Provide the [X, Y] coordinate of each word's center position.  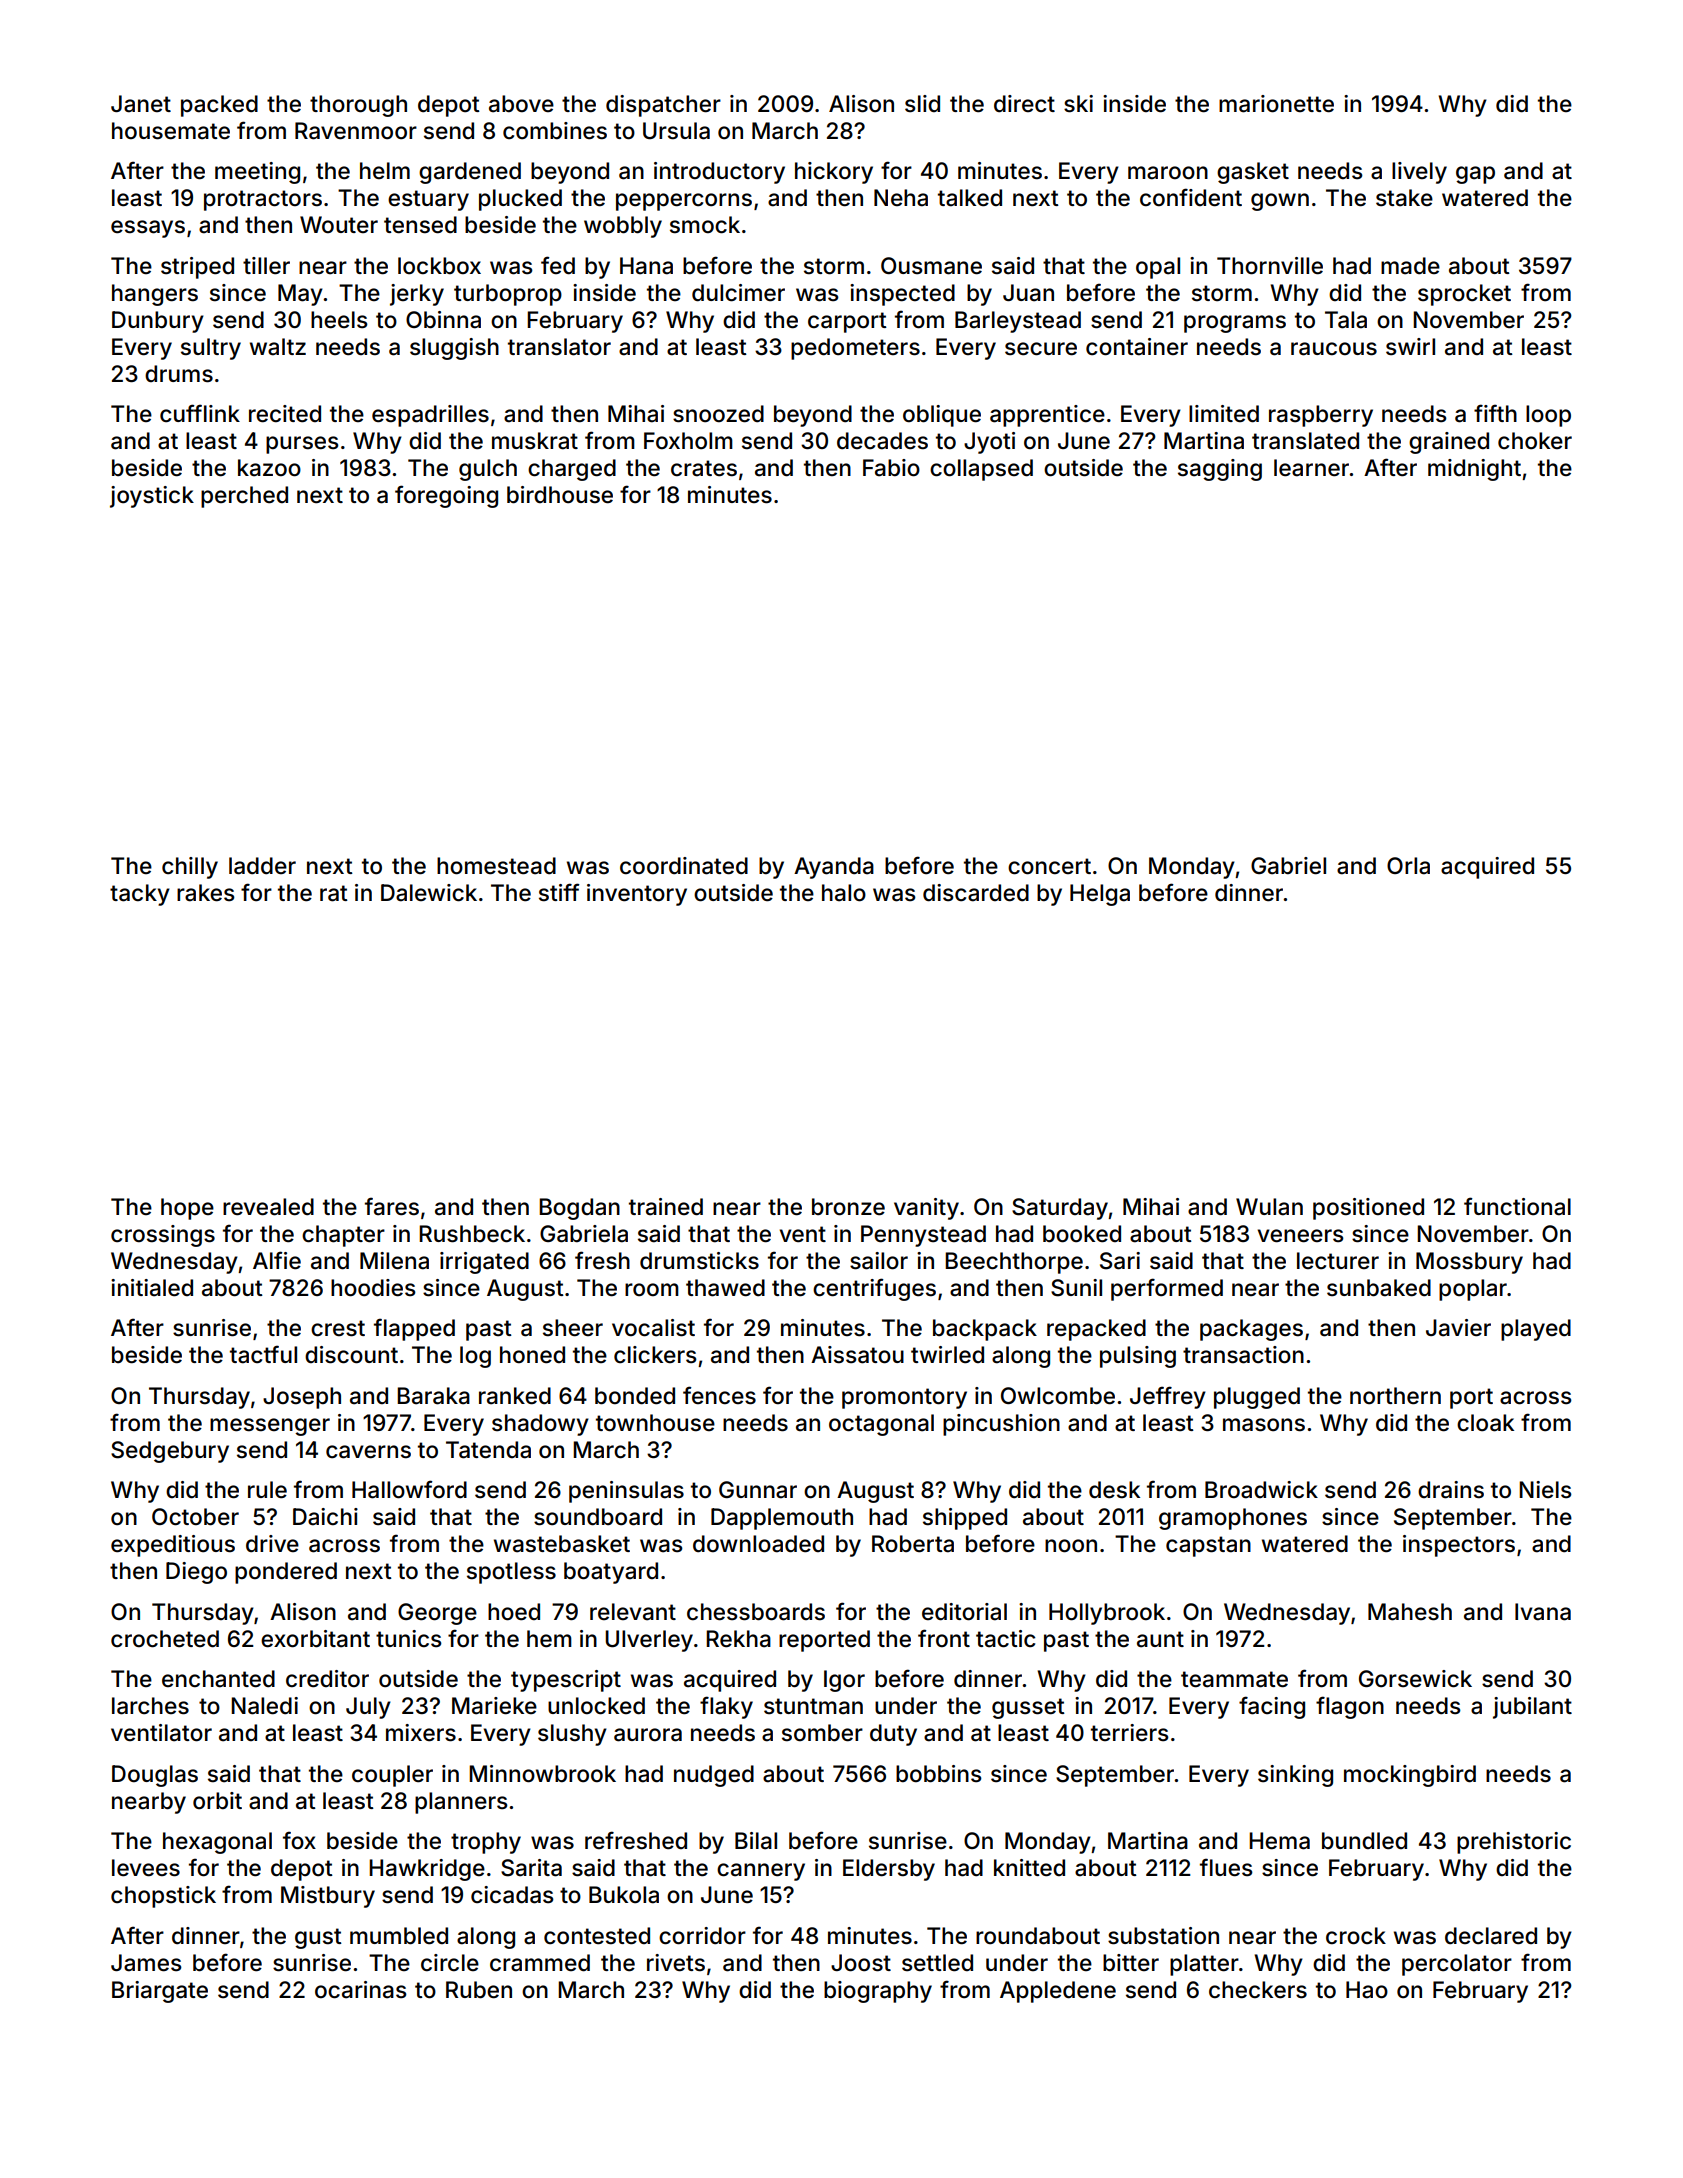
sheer [573, 1328]
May [300, 295]
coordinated [684, 866]
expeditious [173, 1546]
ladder [262, 866]
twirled [947, 1355]
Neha [901, 198]
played [1536, 1330]
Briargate [160, 1992]
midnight [1474, 470]
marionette [1276, 104]
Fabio [891, 468]
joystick [152, 497]
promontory [904, 1398]
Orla [1408, 866]
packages [1251, 1330]
